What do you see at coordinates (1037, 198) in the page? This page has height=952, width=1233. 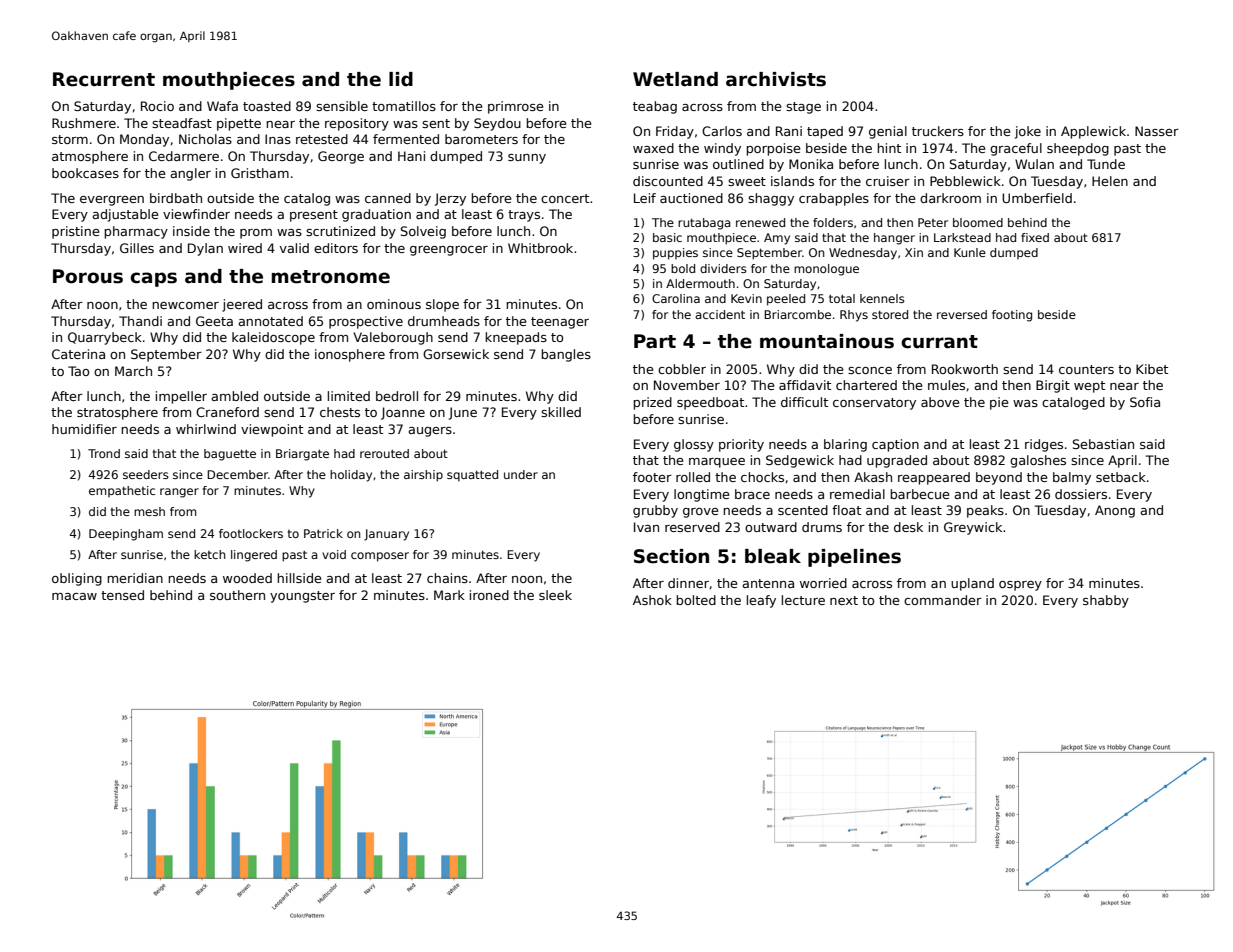 I see `Umberfield` at bounding box center [1037, 198].
